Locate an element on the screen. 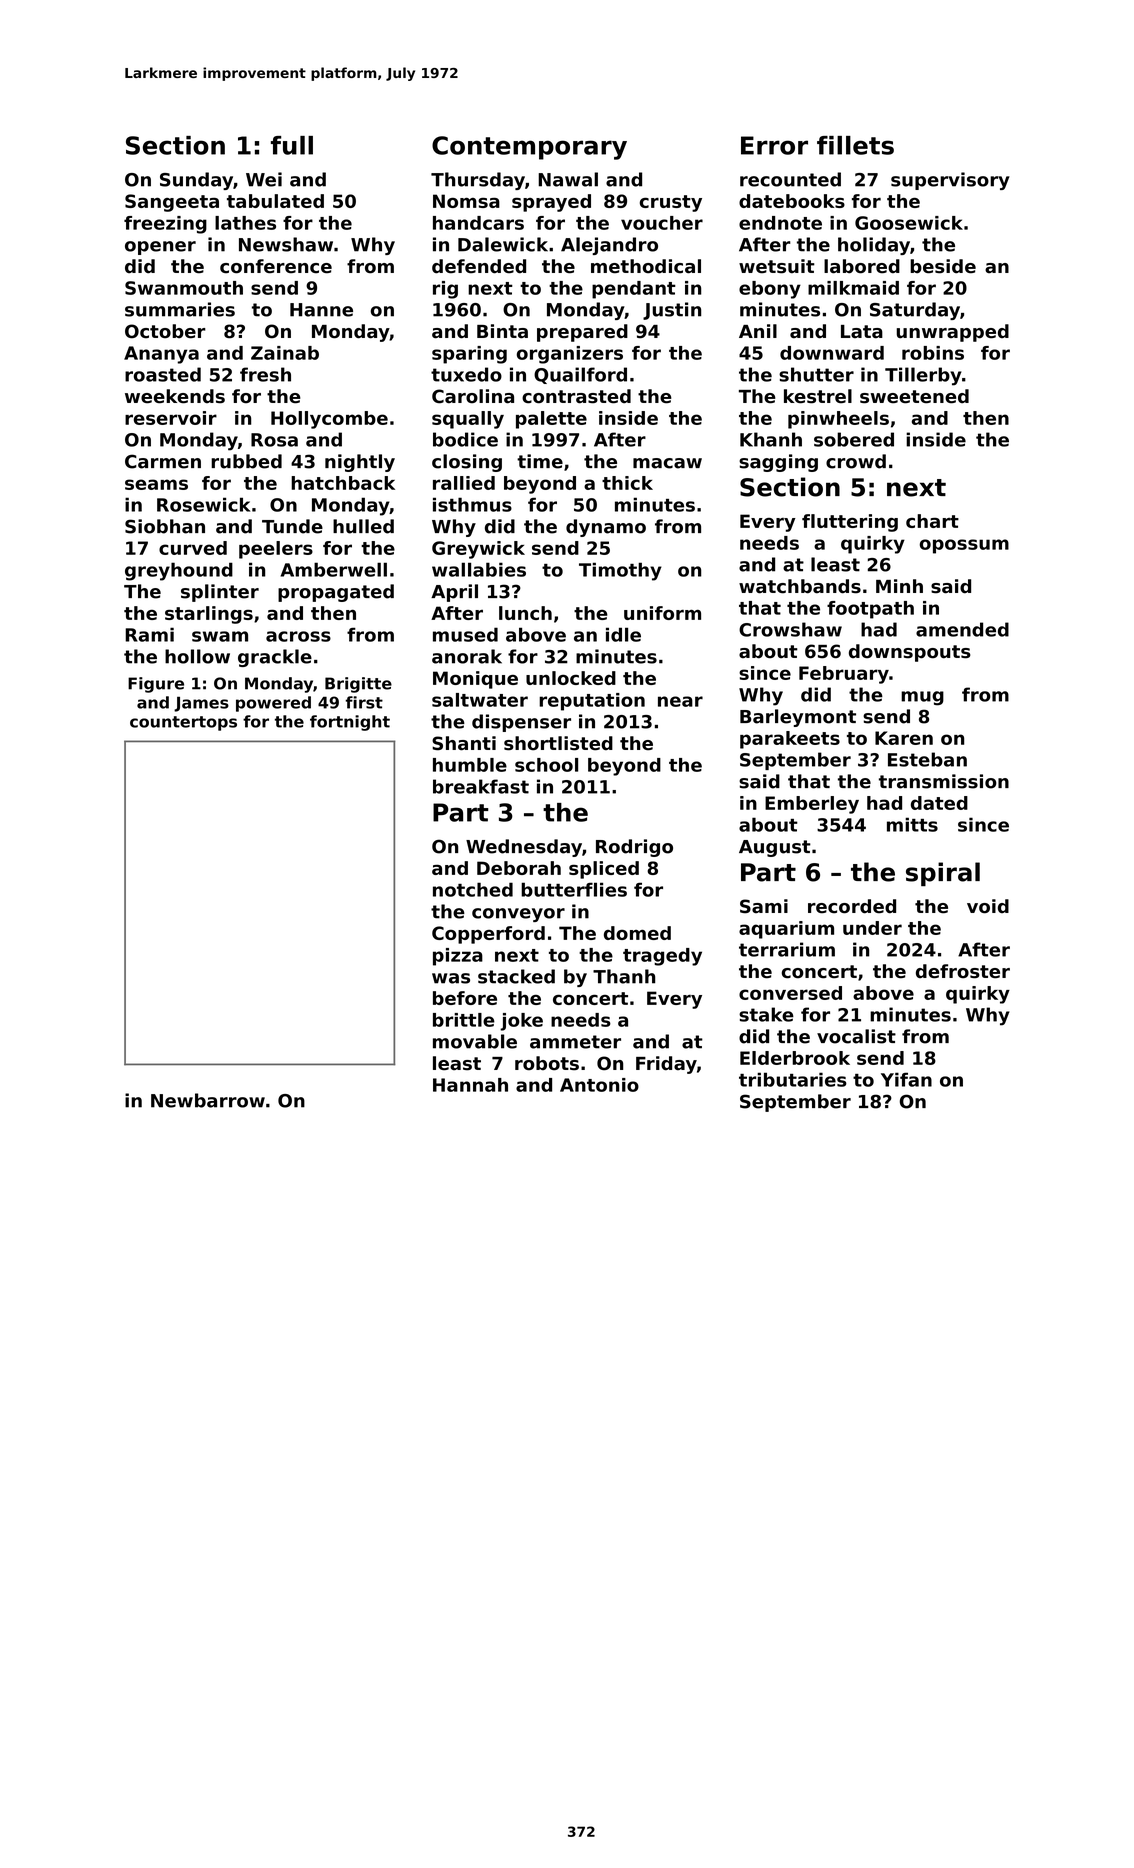 The width and height of the screenshot is (1134, 1868). Dalewick is located at coordinates (503, 244).
